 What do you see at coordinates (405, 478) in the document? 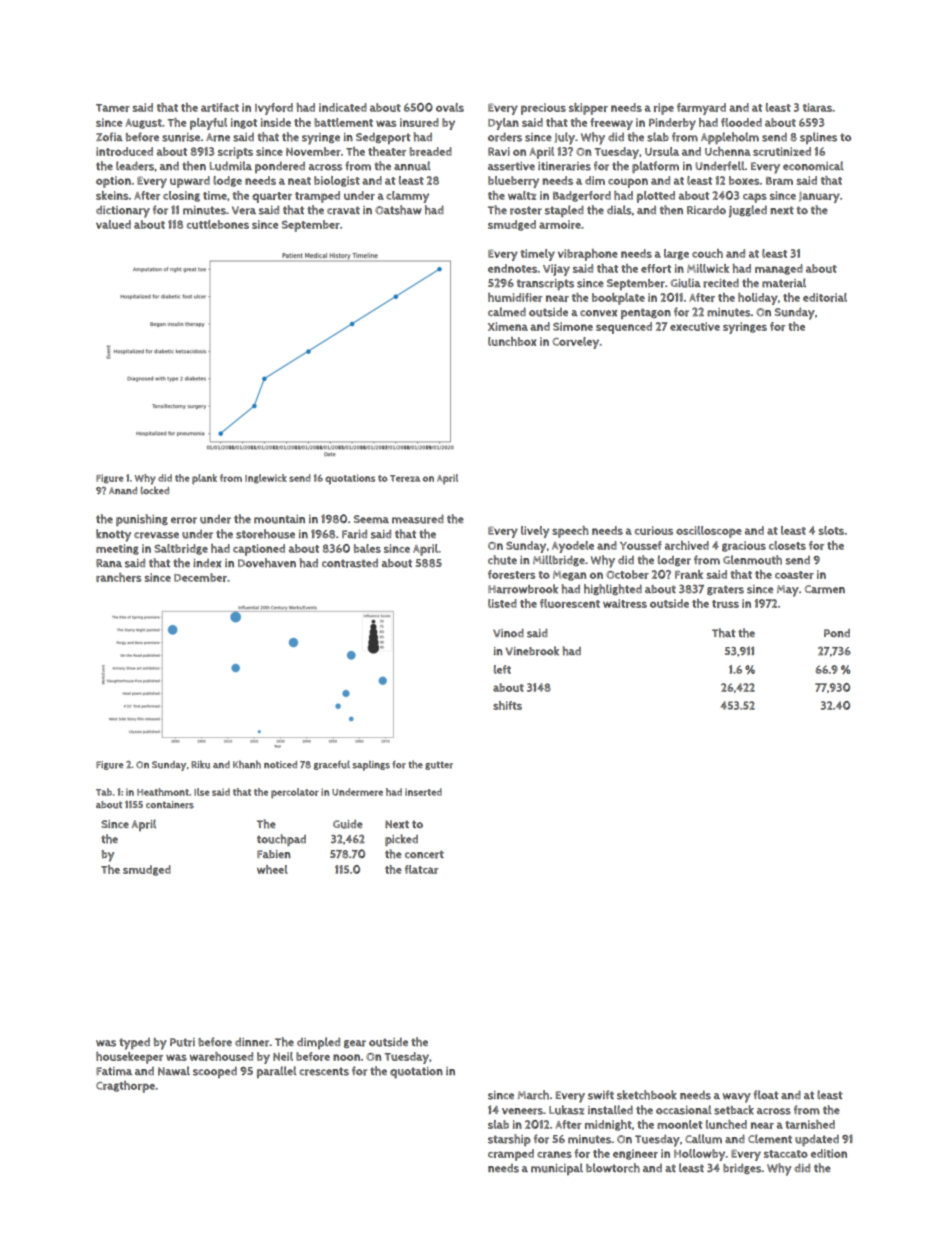
I see `Tereza` at bounding box center [405, 478].
